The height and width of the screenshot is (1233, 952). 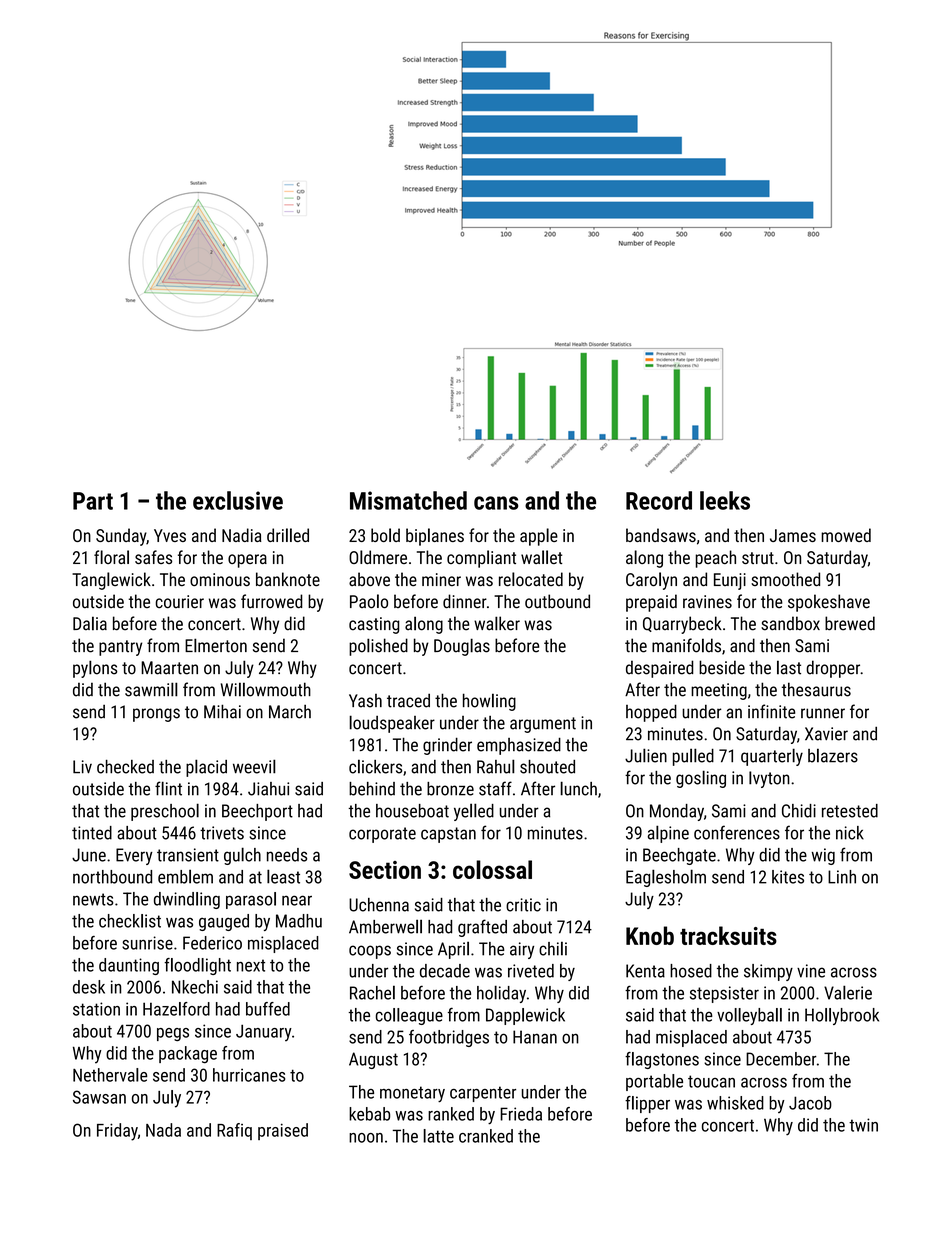 What do you see at coordinates (660, 669) in the screenshot?
I see `despaired` at bounding box center [660, 669].
